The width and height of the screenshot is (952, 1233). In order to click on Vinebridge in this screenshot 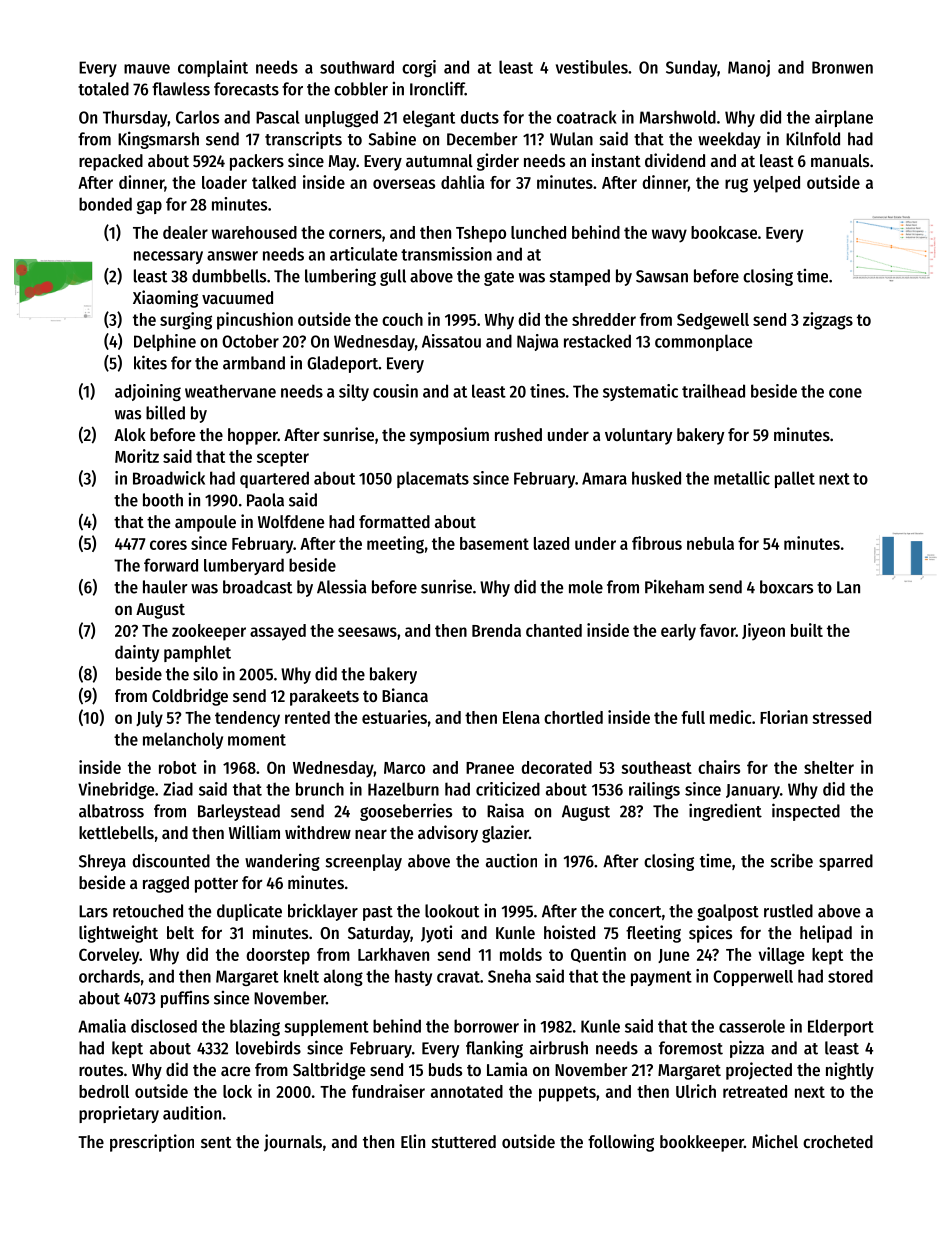, I will do `click(116, 790)`.
